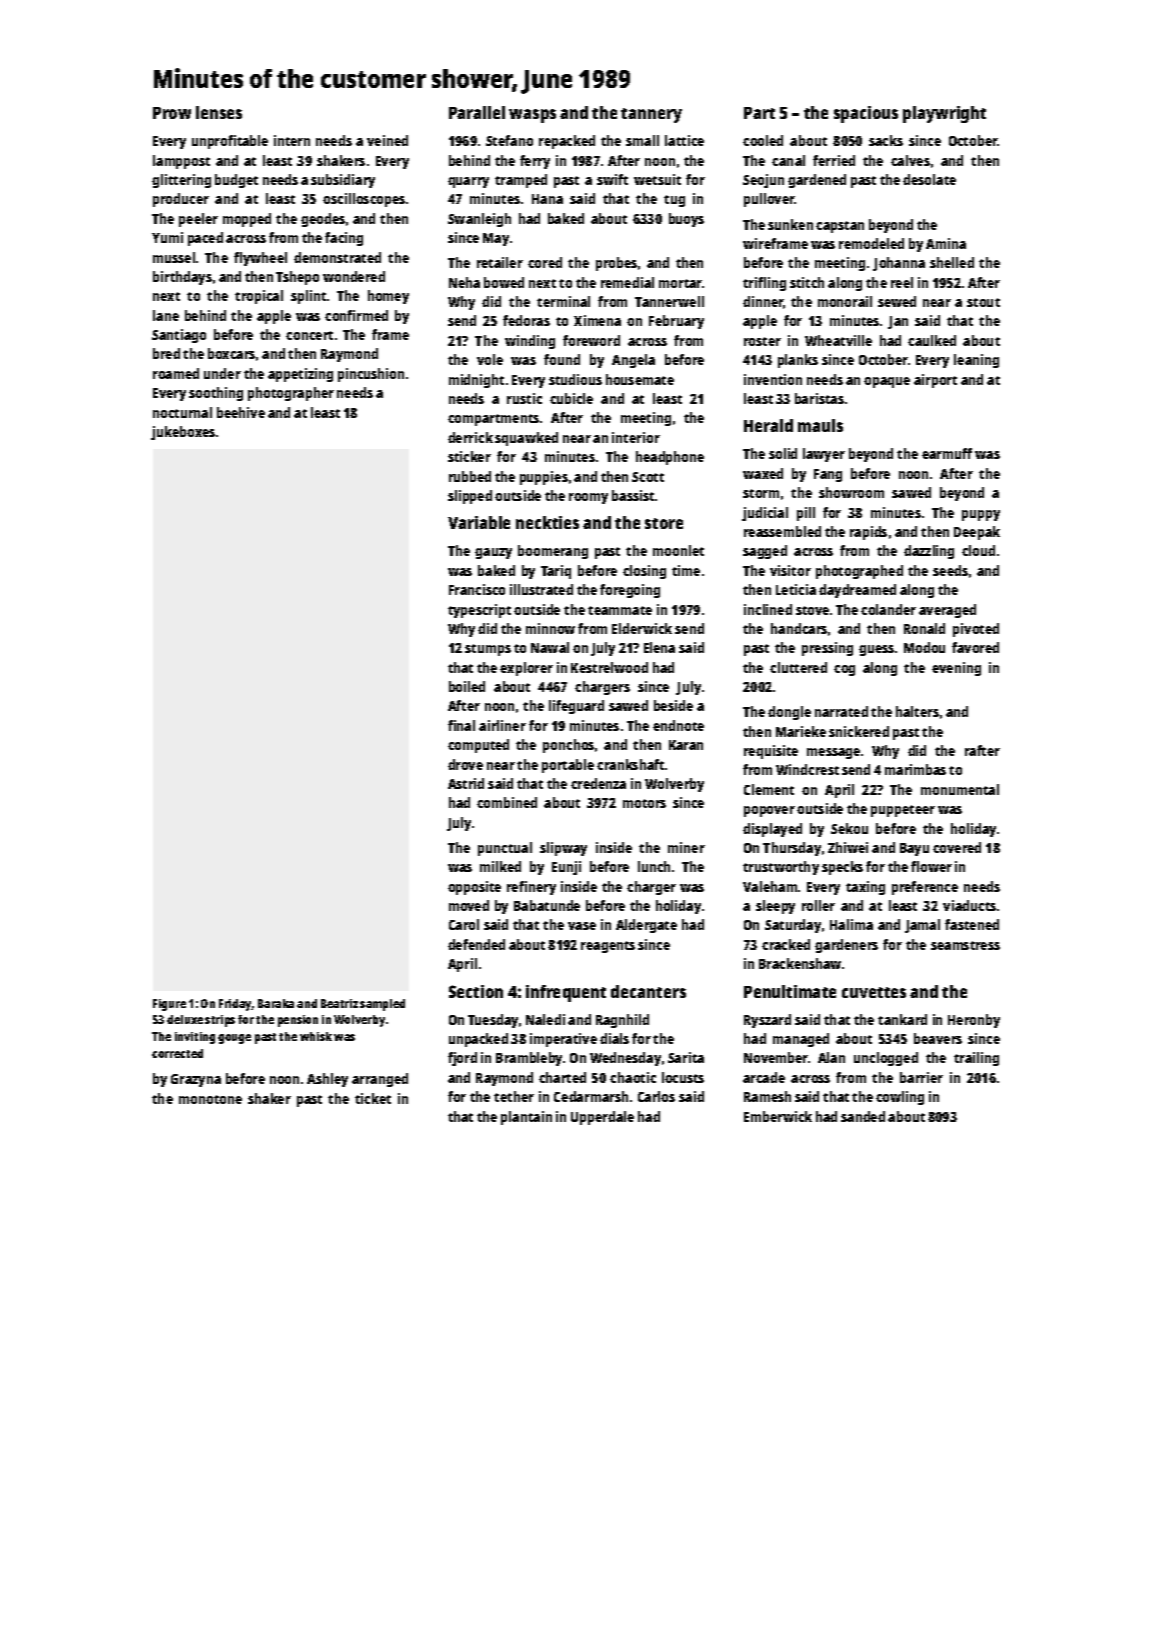  What do you see at coordinates (467, 686) in the screenshot?
I see `boiled` at bounding box center [467, 686].
